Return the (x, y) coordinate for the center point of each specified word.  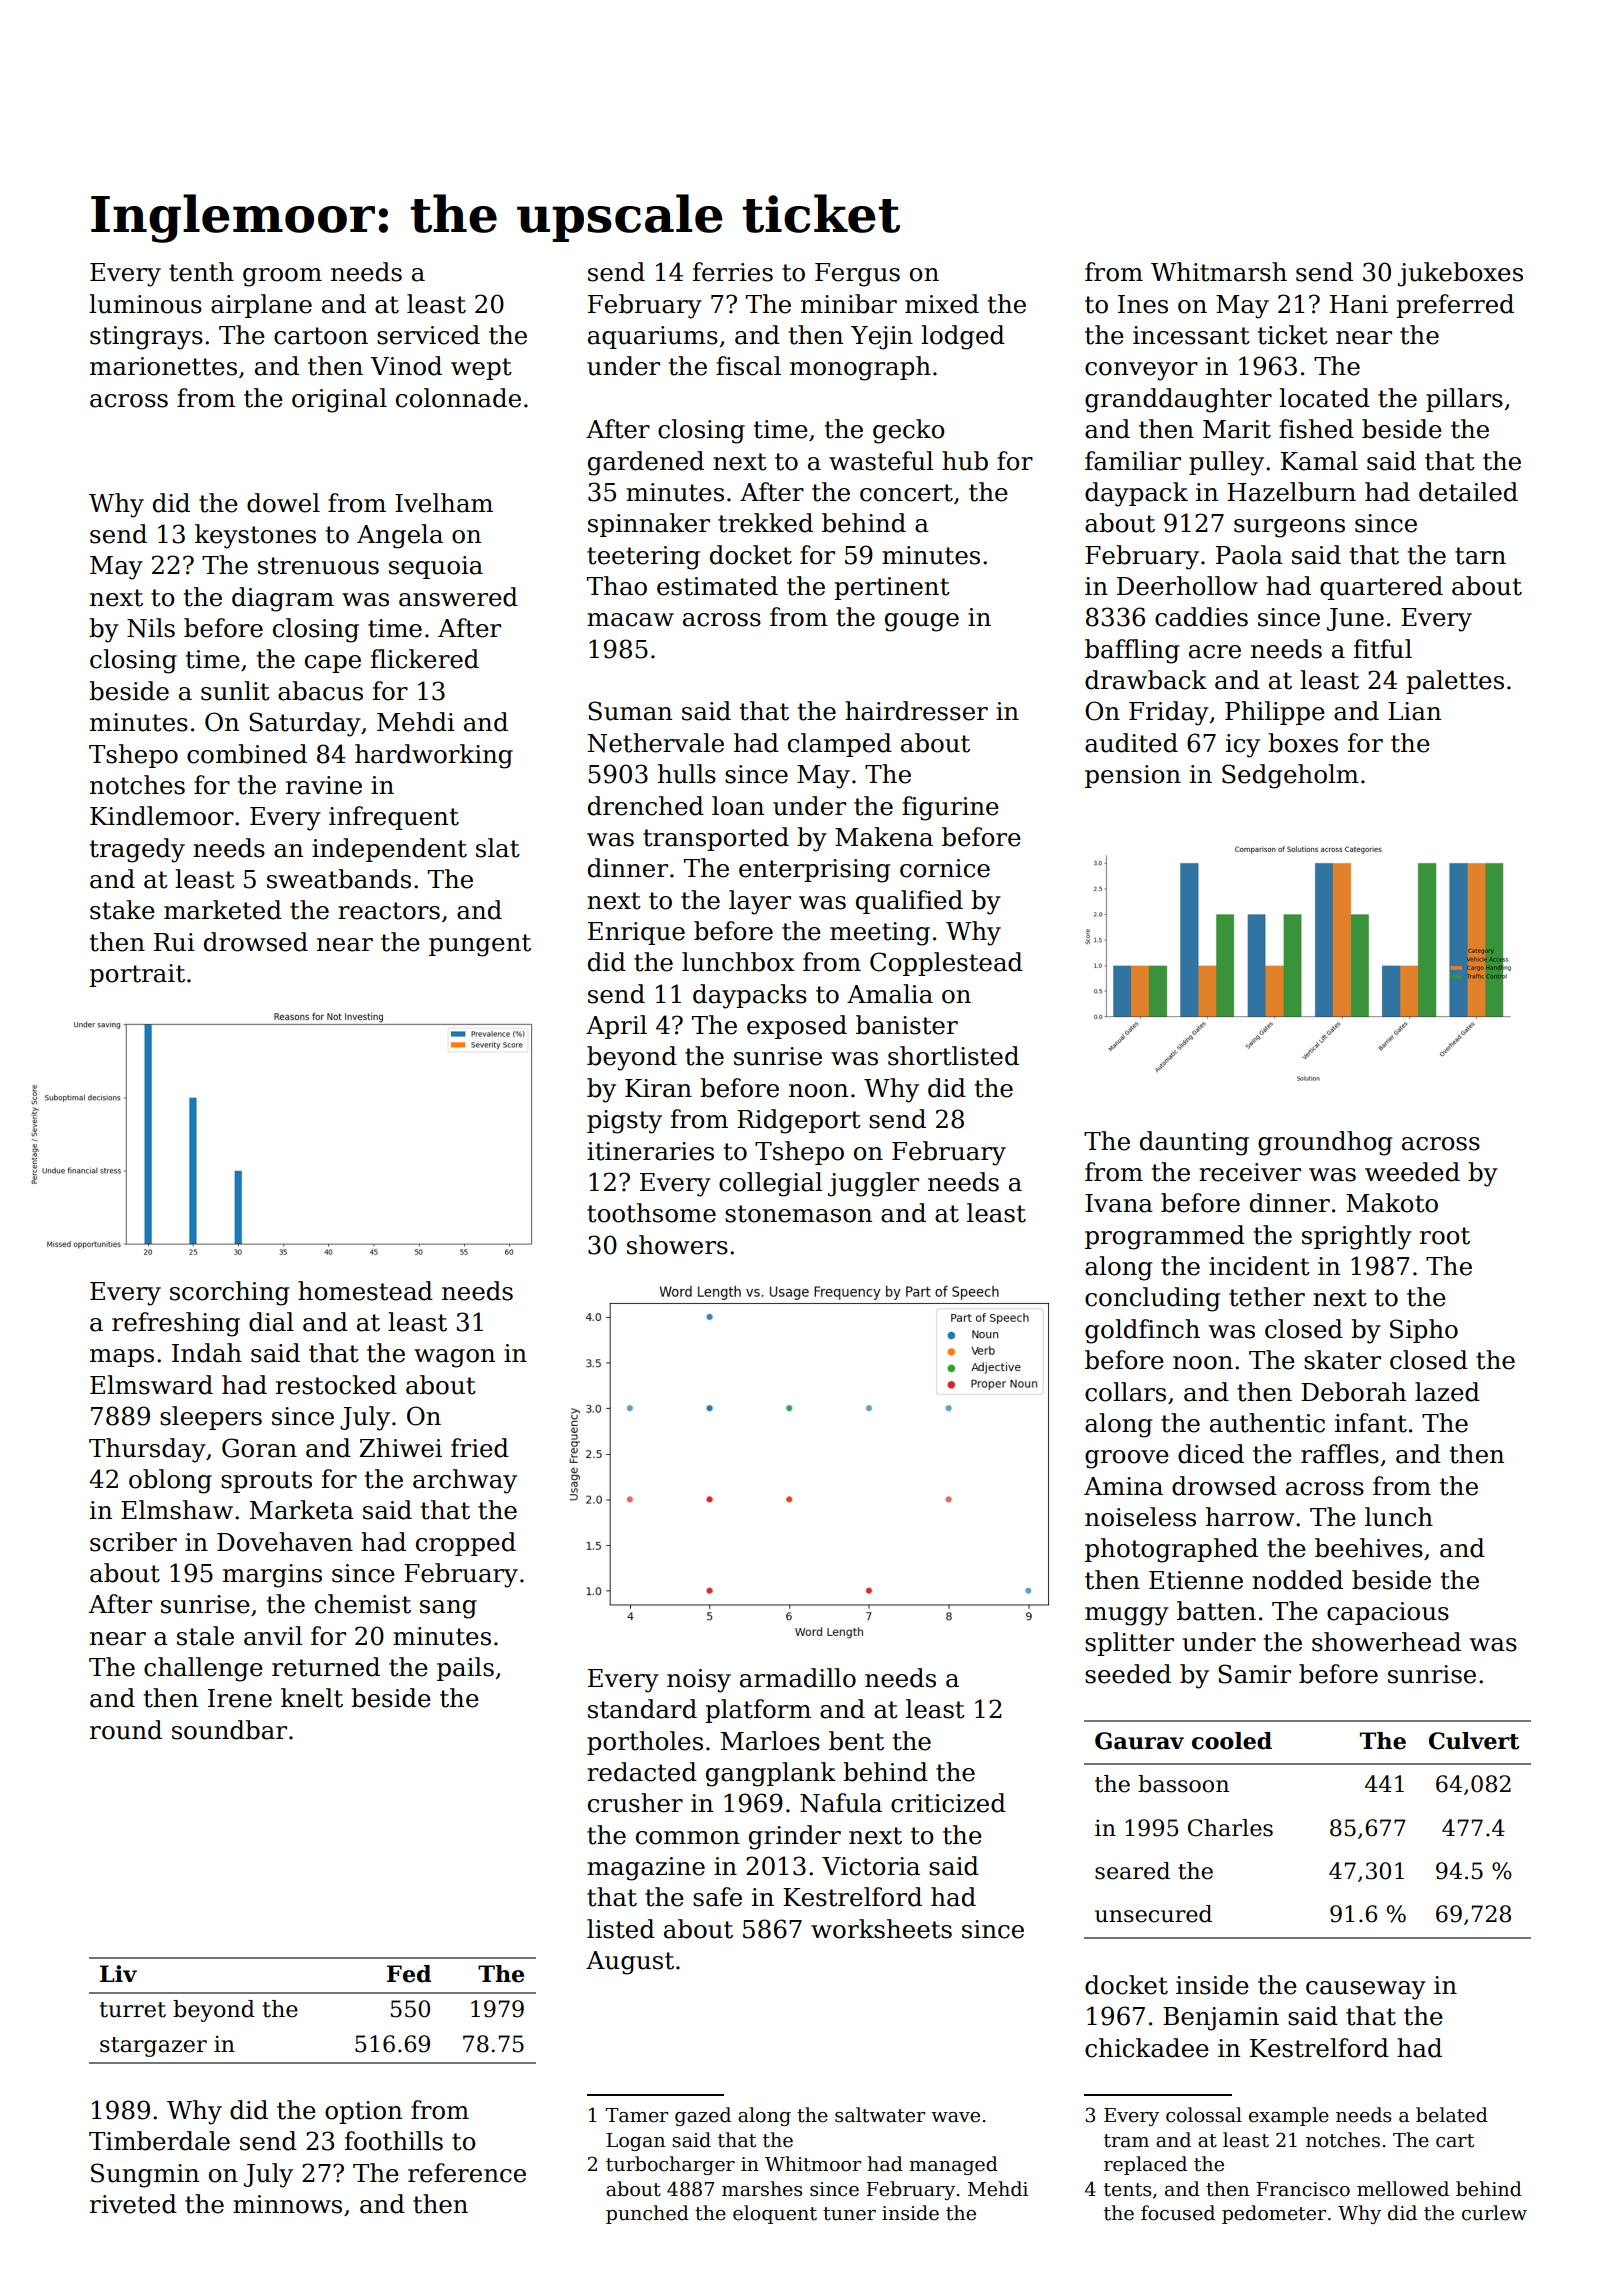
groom (282, 277)
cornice (945, 868)
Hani (1359, 304)
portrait (137, 975)
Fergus (857, 275)
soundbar (229, 1730)
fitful (1383, 649)
